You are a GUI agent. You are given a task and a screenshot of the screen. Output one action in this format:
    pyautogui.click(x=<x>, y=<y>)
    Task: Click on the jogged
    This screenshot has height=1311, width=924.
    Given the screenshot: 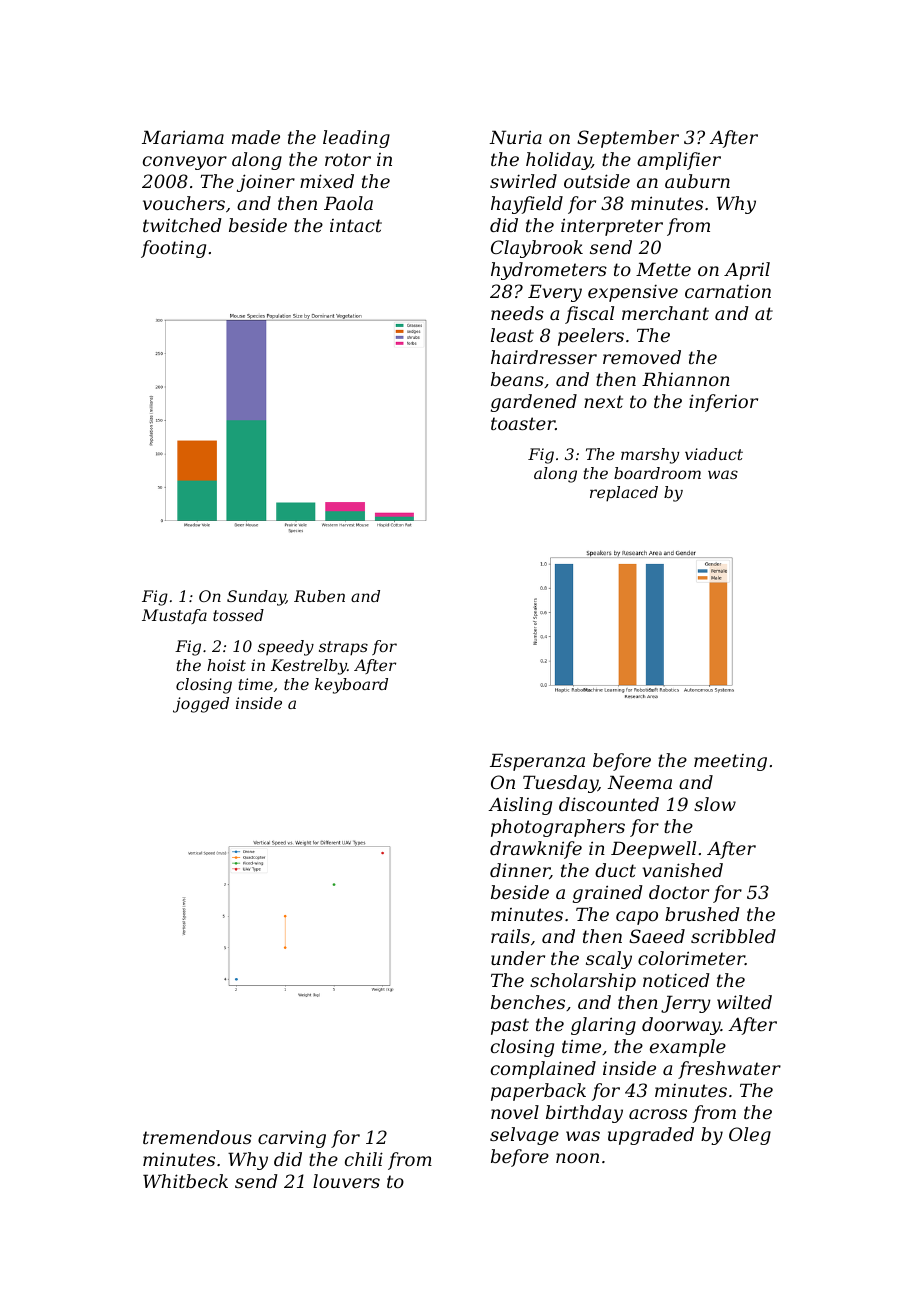 What is the action you would take?
    pyautogui.click(x=201, y=705)
